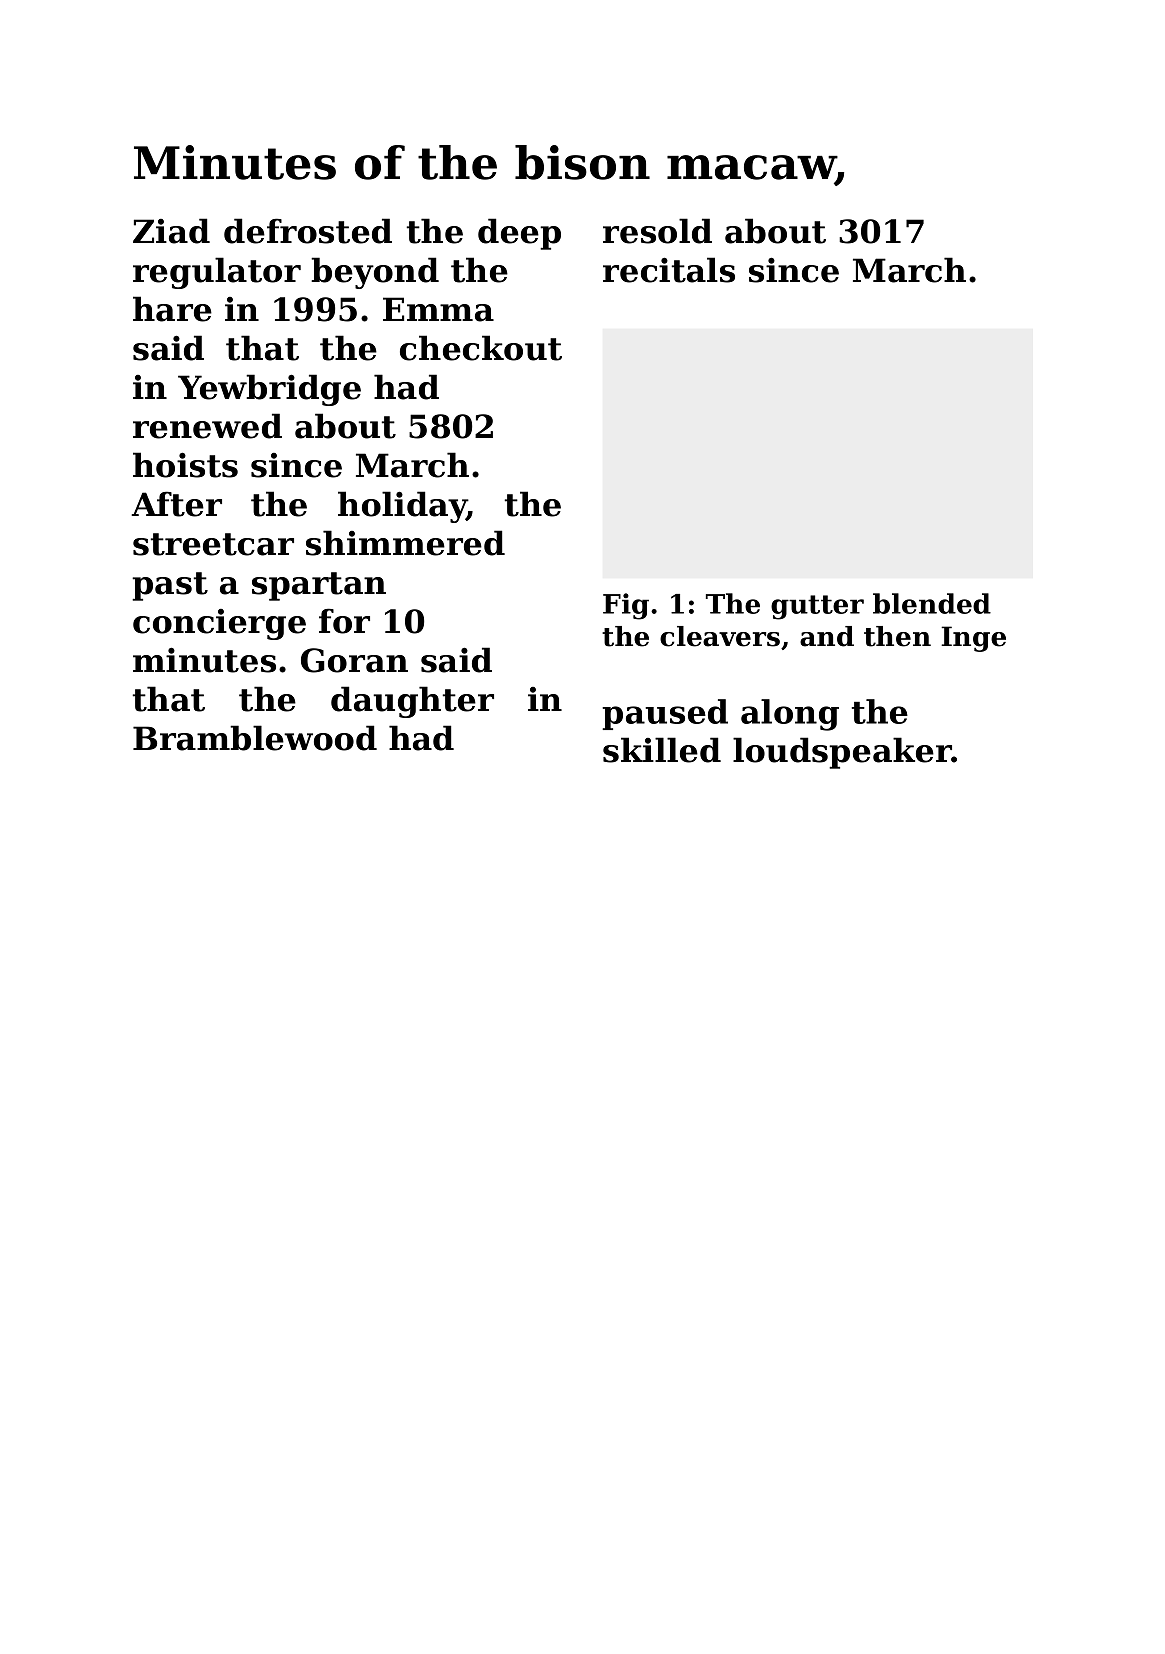 This page has width=1165, height=1654. Describe the element at coordinates (662, 750) in the page. I see `skilled` at that location.
